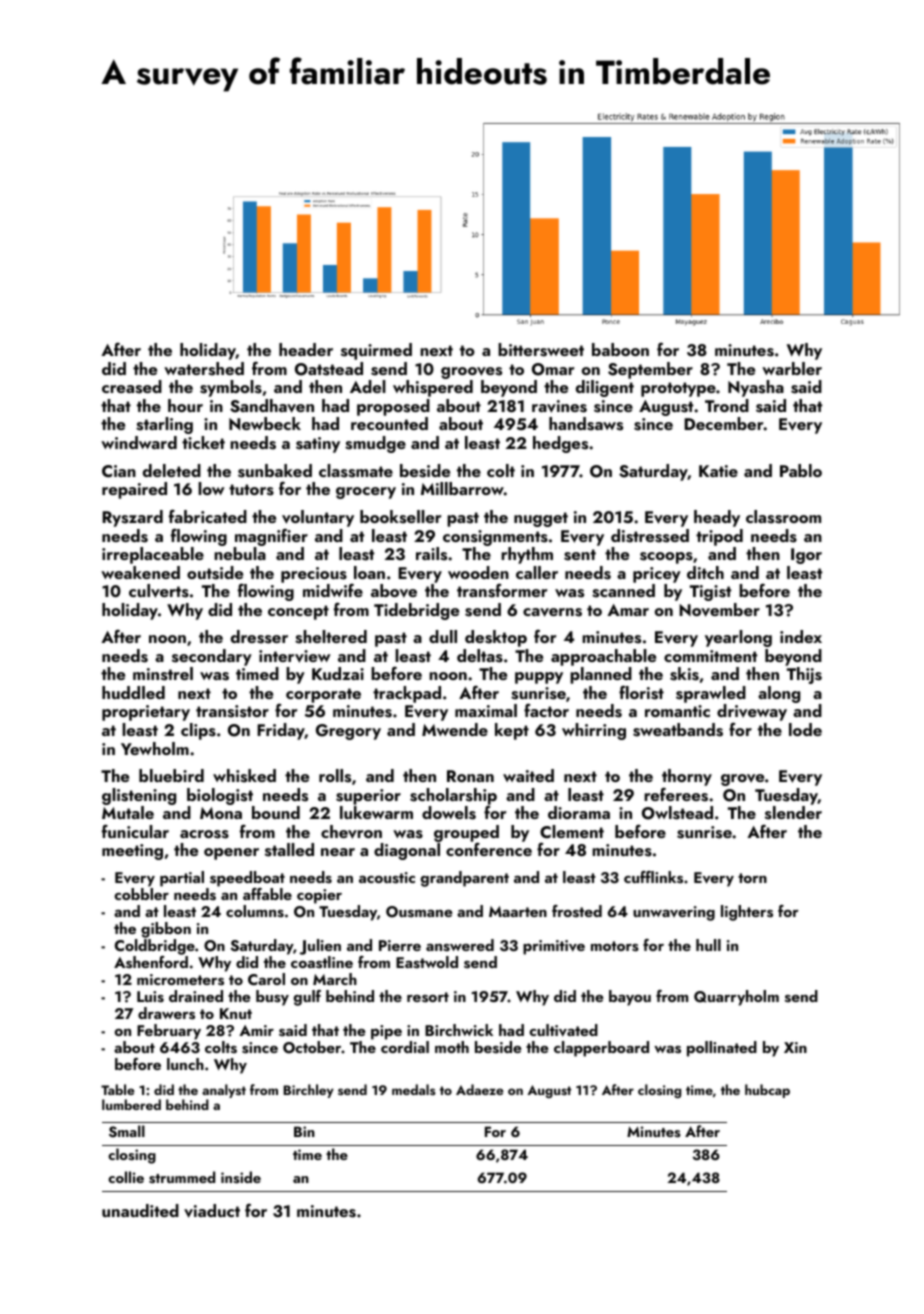 The height and width of the screenshot is (1314, 924). Describe the element at coordinates (480, 1089) in the screenshot. I see `Adaeze` at that location.
